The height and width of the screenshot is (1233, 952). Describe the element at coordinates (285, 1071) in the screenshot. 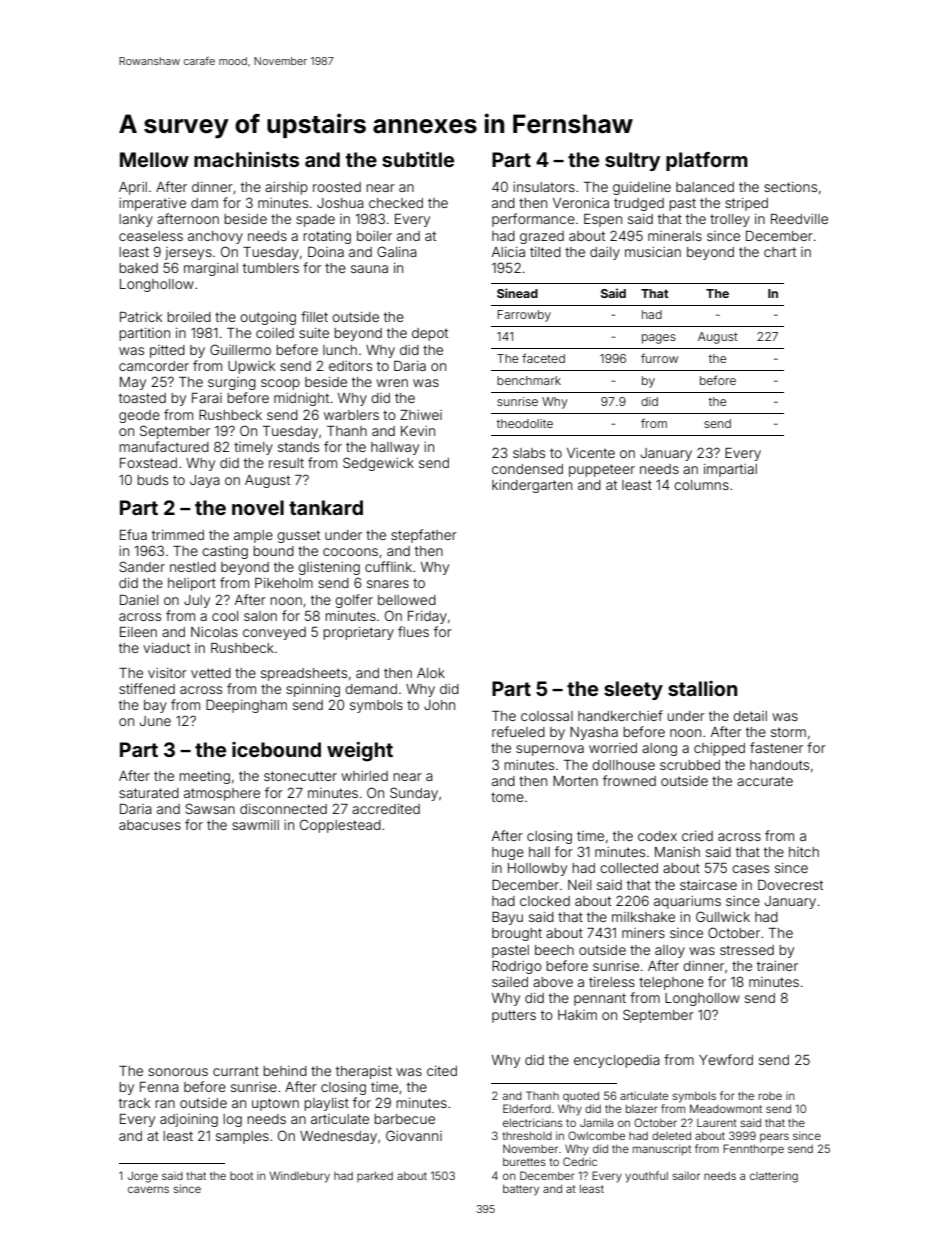

I see `behind` at that location.
